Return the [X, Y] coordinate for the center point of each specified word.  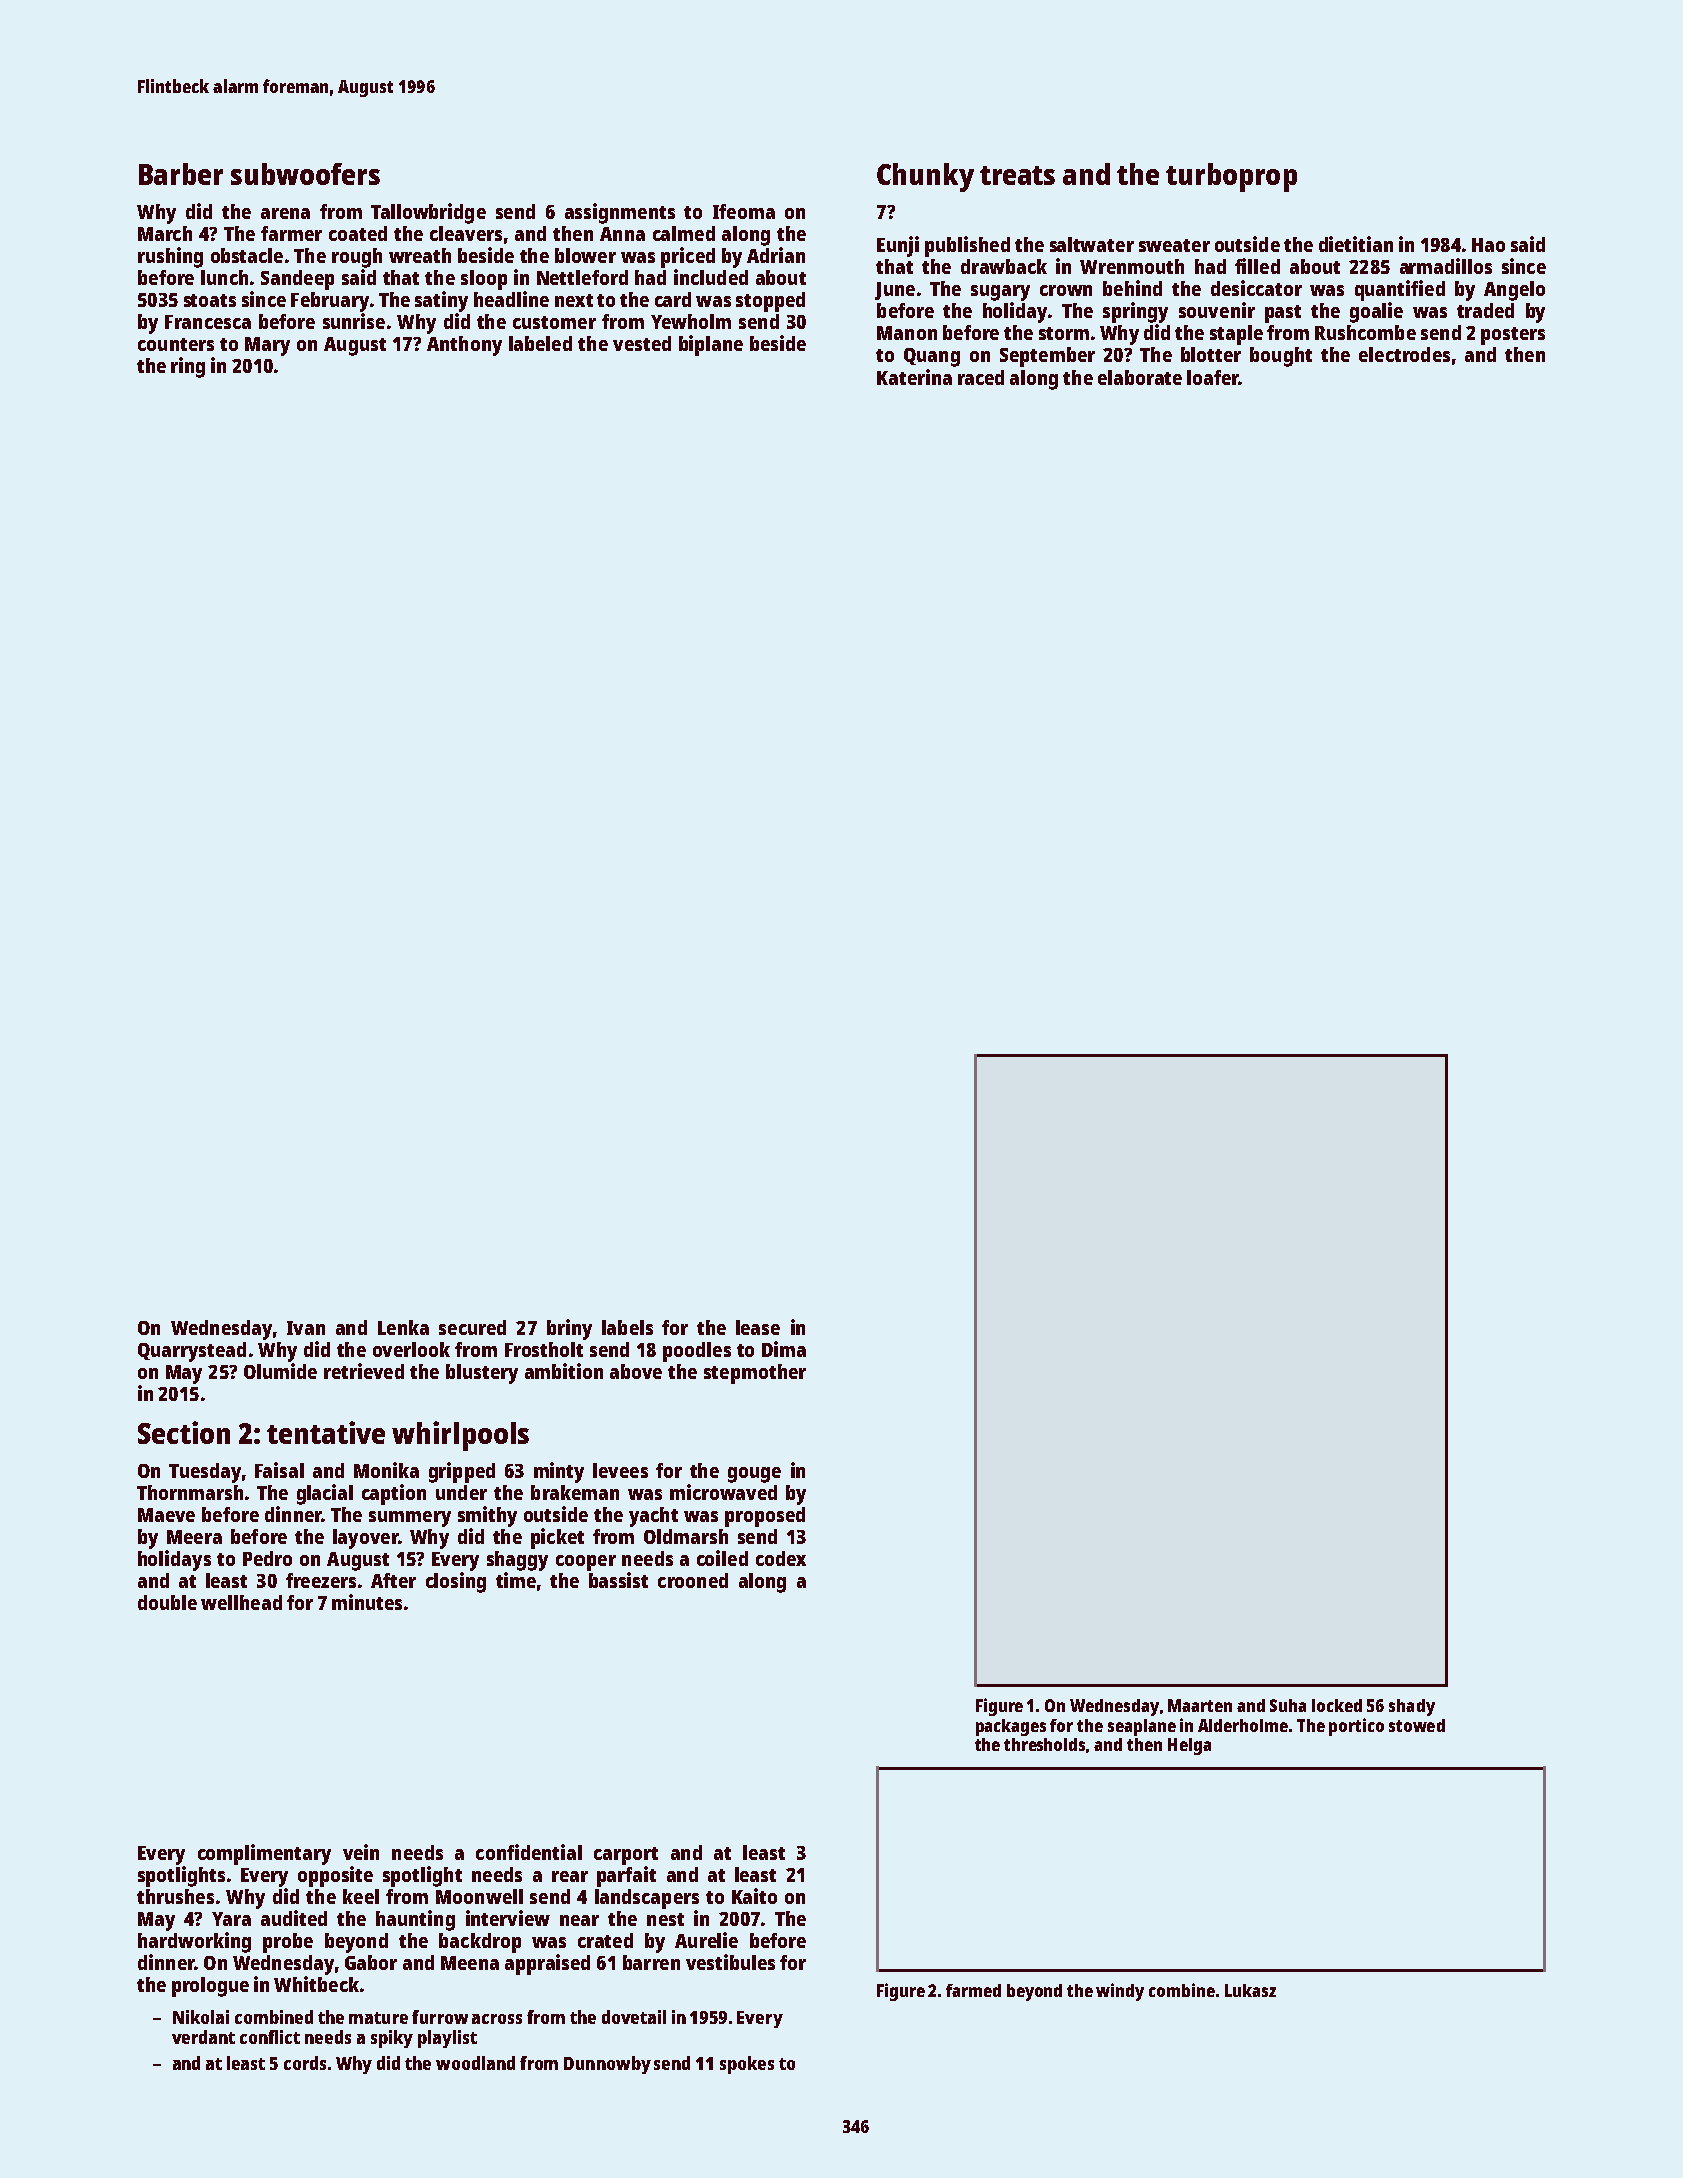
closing [456, 1582]
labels [627, 1327]
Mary [267, 346]
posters [1513, 336]
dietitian [1356, 244]
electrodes [1404, 354]
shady [1412, 1707]
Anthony [464, 346]
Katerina [914, 377]
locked [1337, 1705]
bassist [618, 1580]
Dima [784, 1349]
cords [305, 2063]
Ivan [306, 1328]
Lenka [403, 1327]
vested [642, 343]
